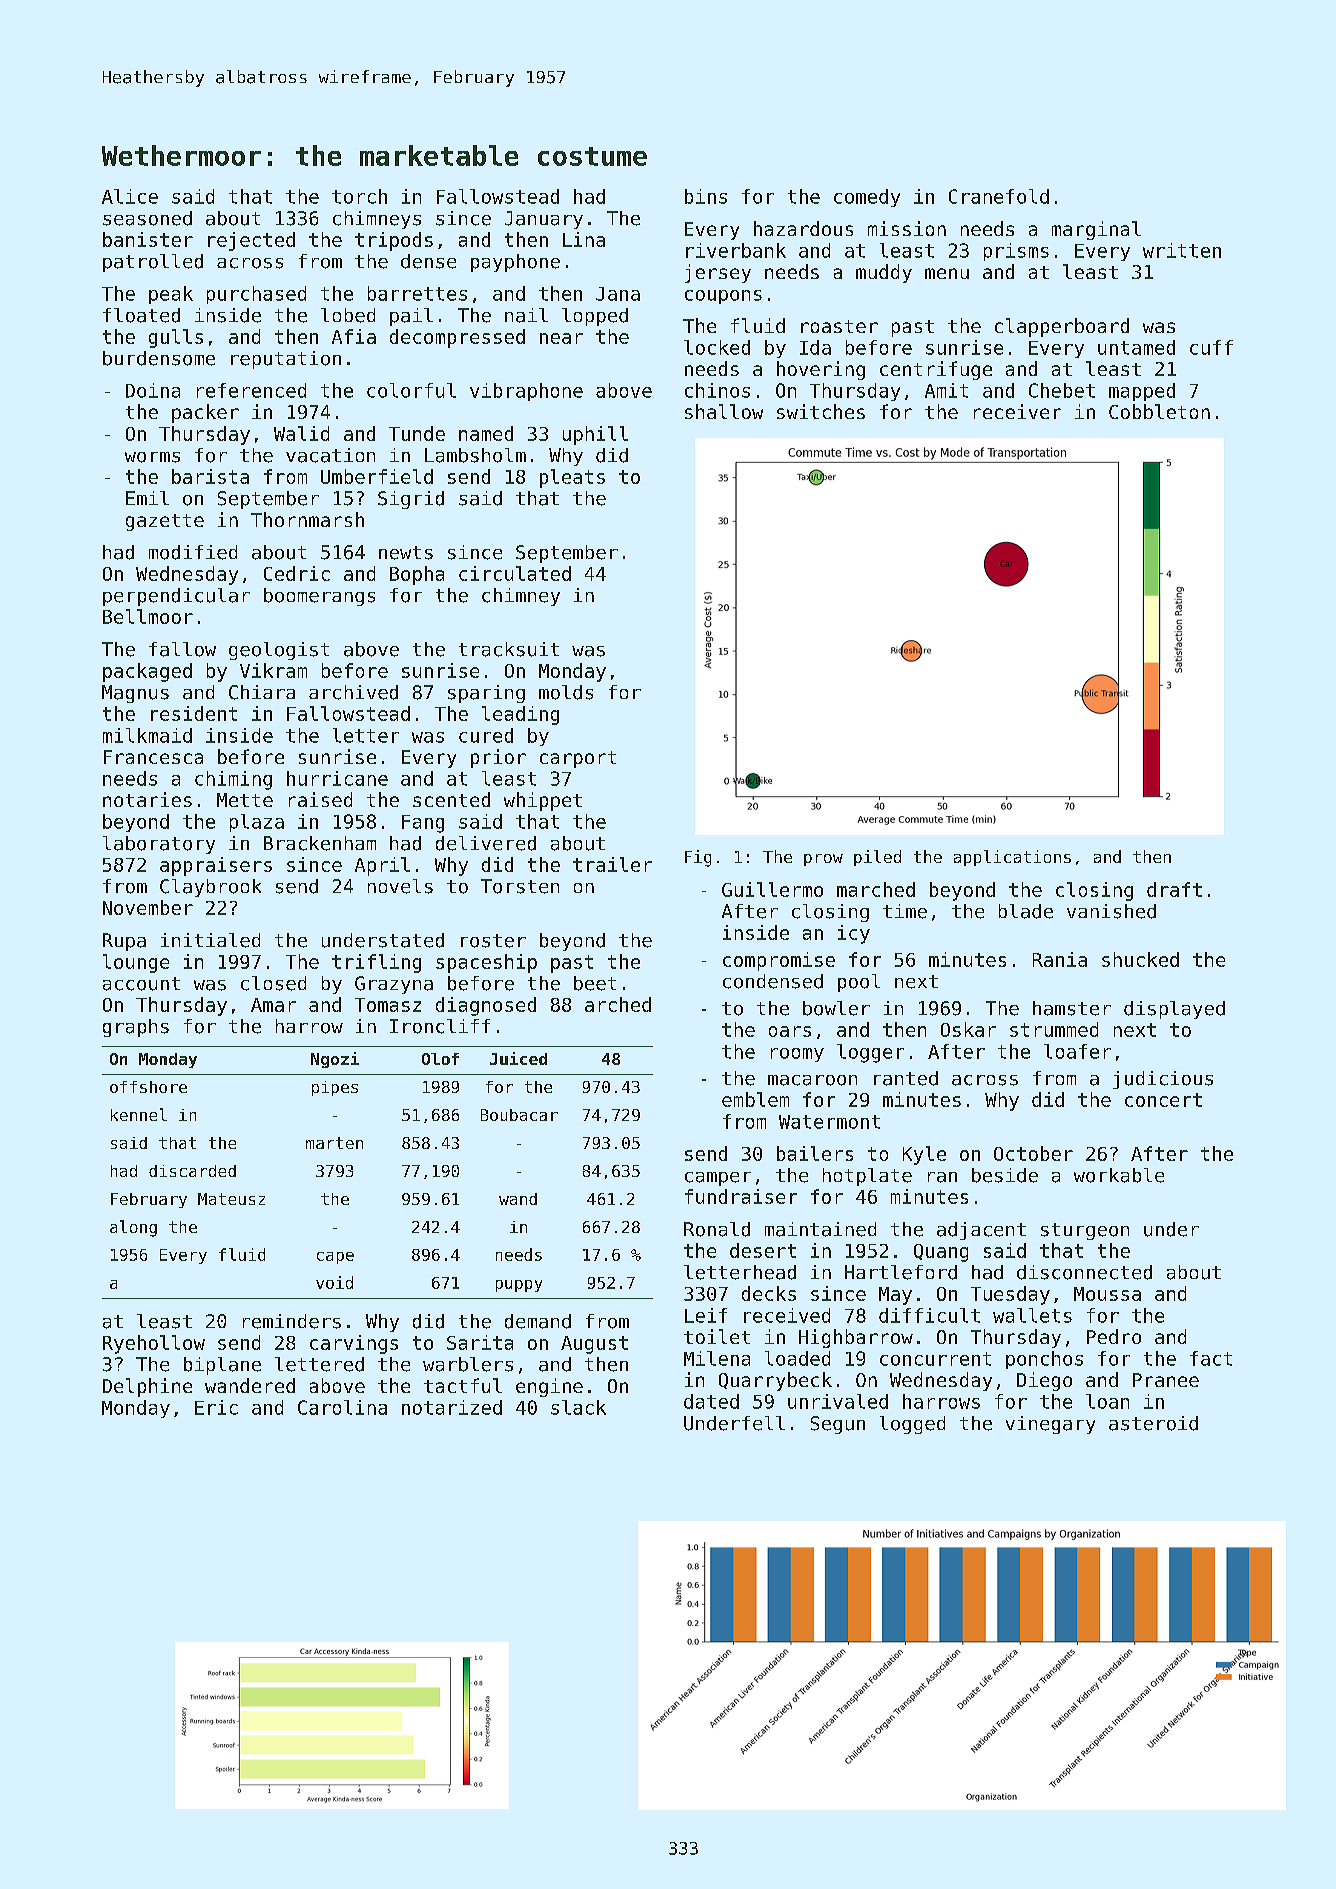  Describe the element at coordinates (566, 692) in the page. I see `molds` at that location.
